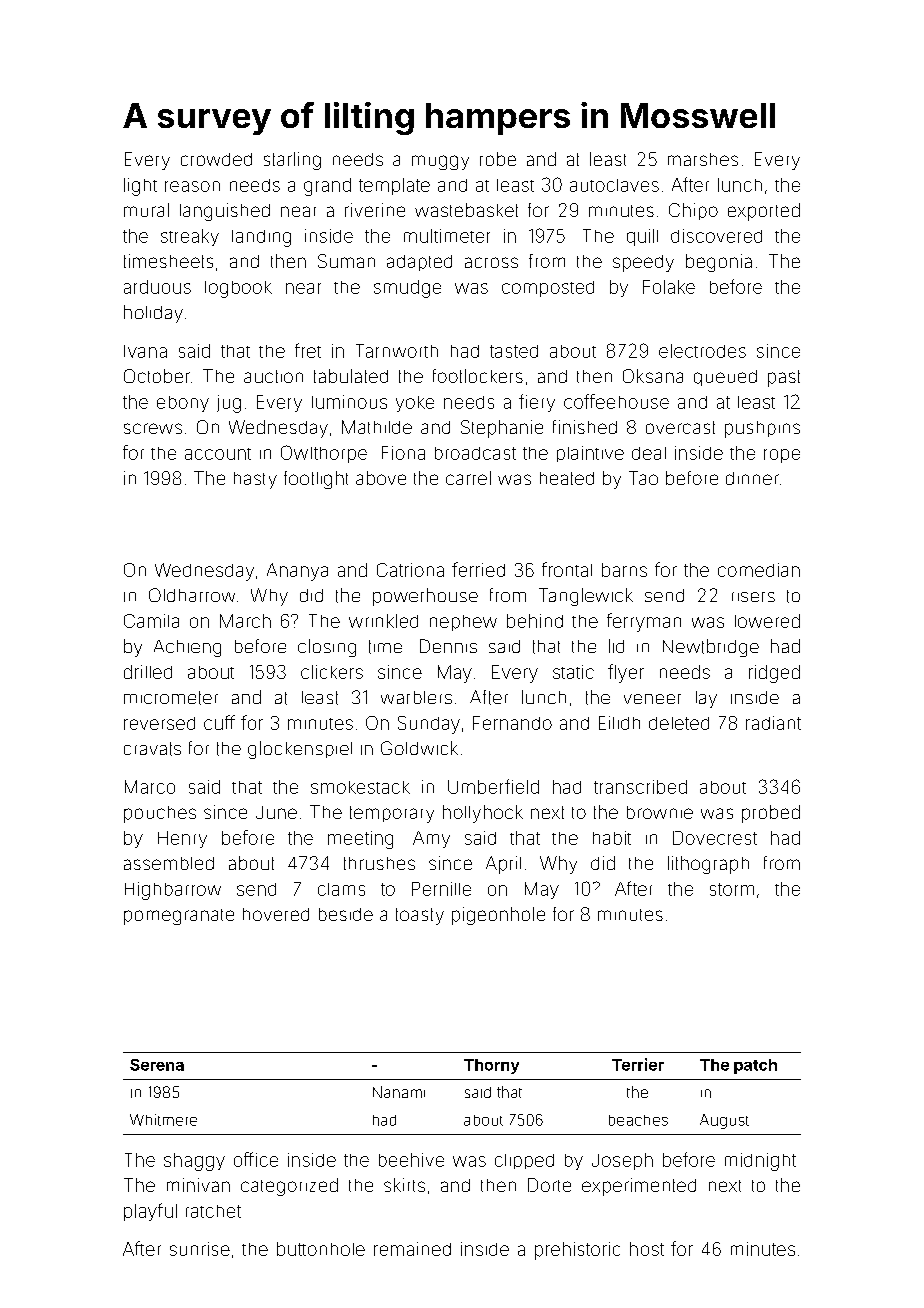  Describe the element at coordinates (702, 351) in the page. I see `electrodes` at that location.
